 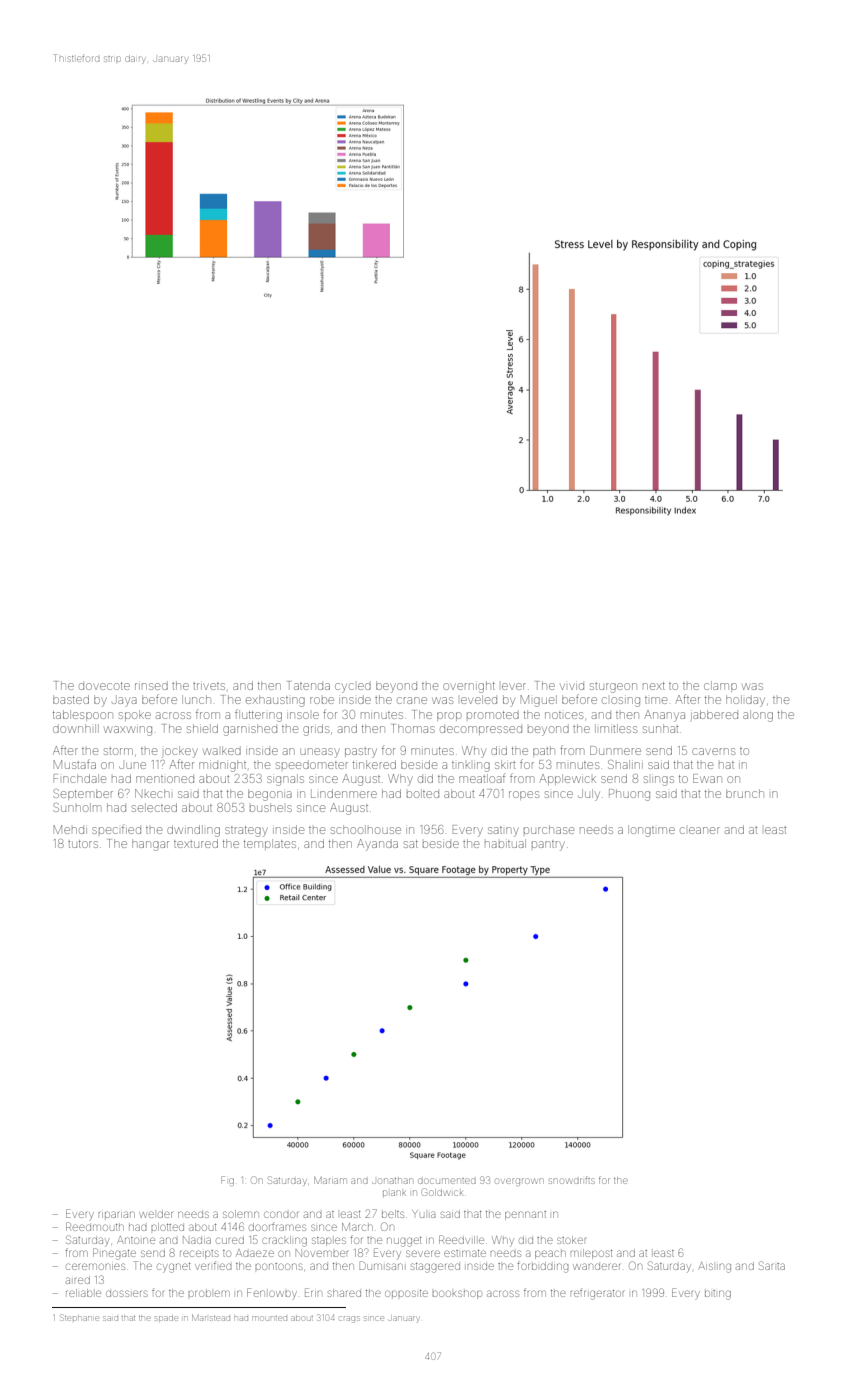 What do you see at coordinates (423, 793) in the document?
I see `bolted` at bounding box center [423, 793].
